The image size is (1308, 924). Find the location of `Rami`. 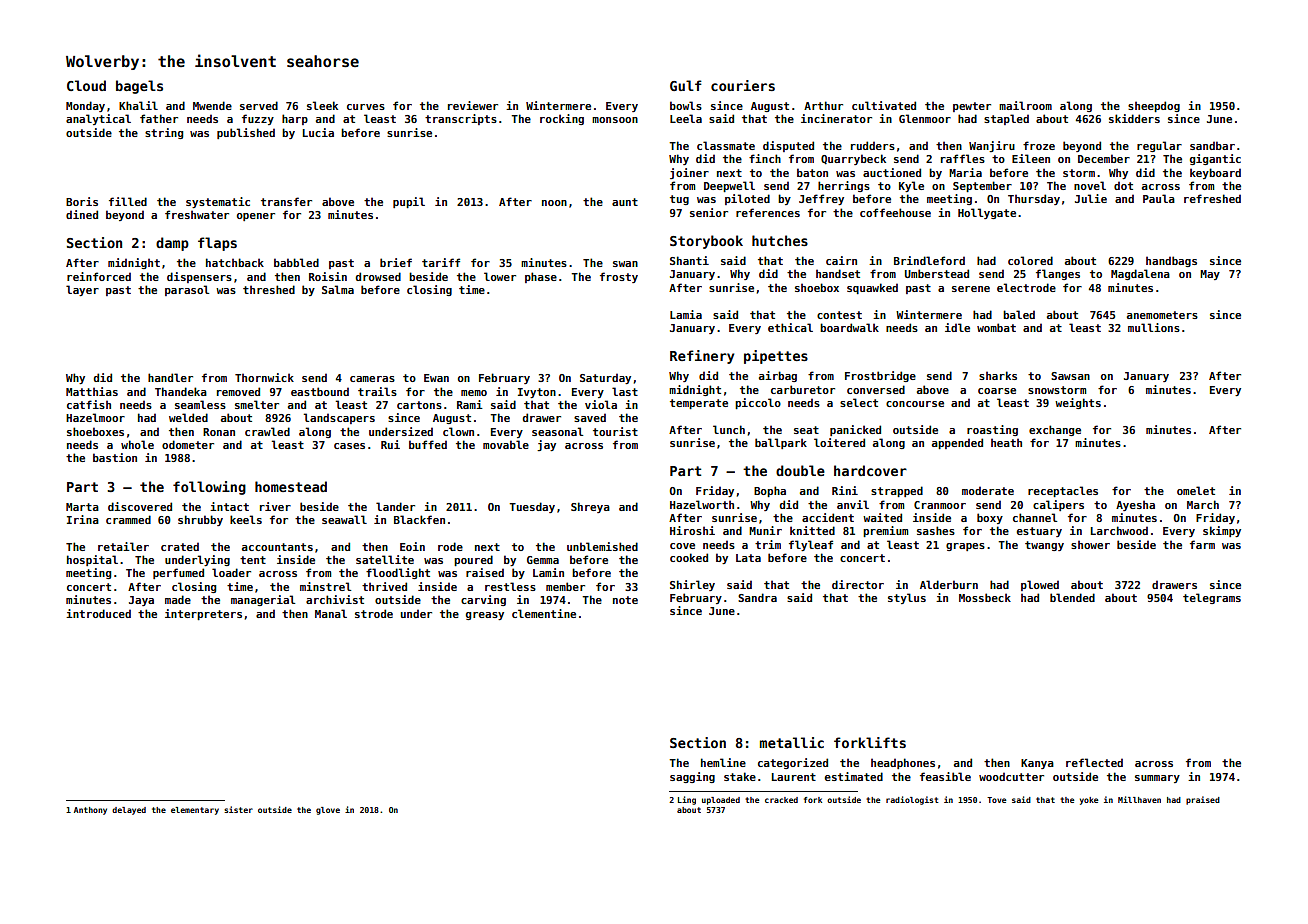

Rami is located at coordinates (470, 404).
